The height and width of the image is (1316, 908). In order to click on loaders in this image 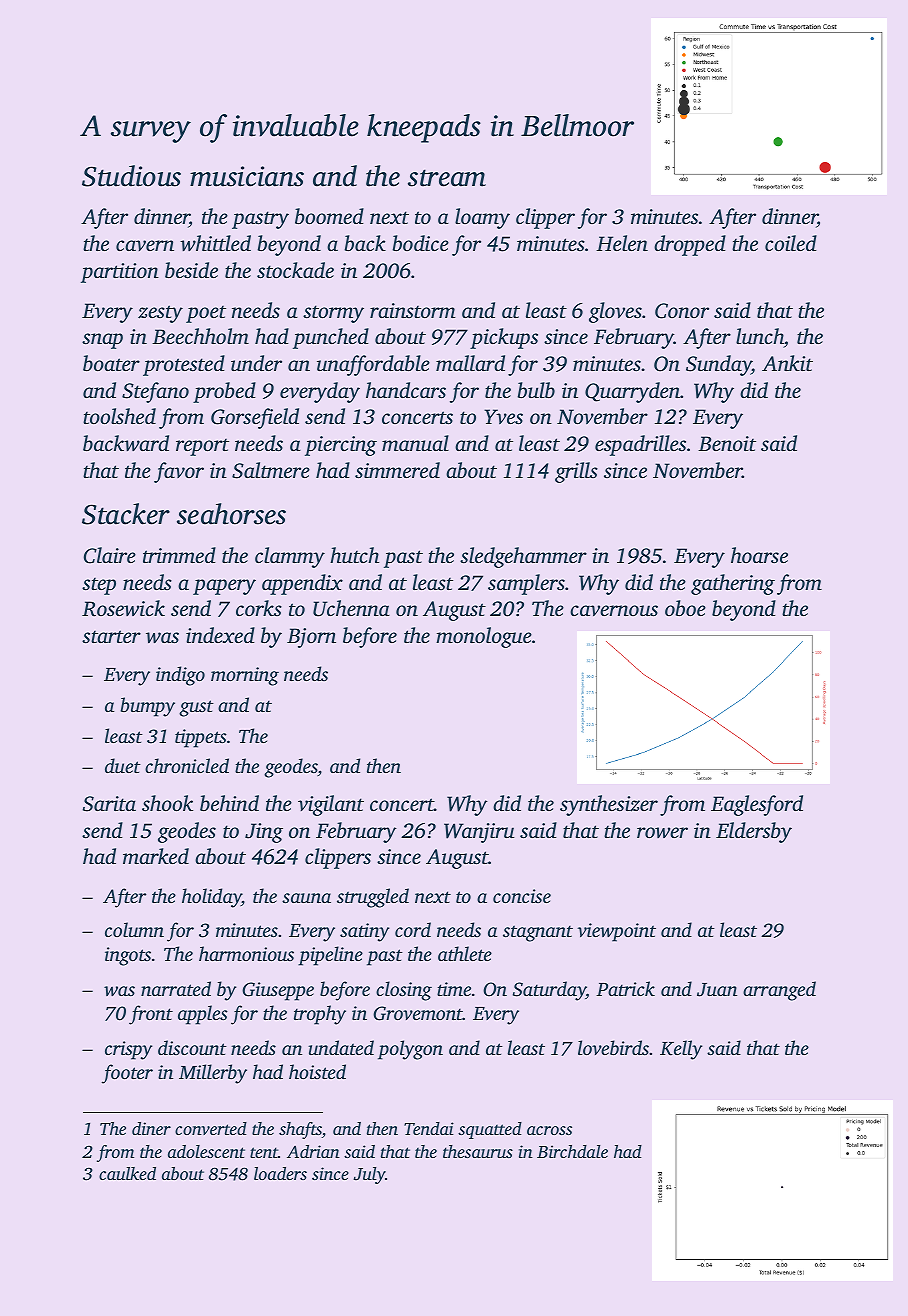, I will do `click(280, 1173)`.
